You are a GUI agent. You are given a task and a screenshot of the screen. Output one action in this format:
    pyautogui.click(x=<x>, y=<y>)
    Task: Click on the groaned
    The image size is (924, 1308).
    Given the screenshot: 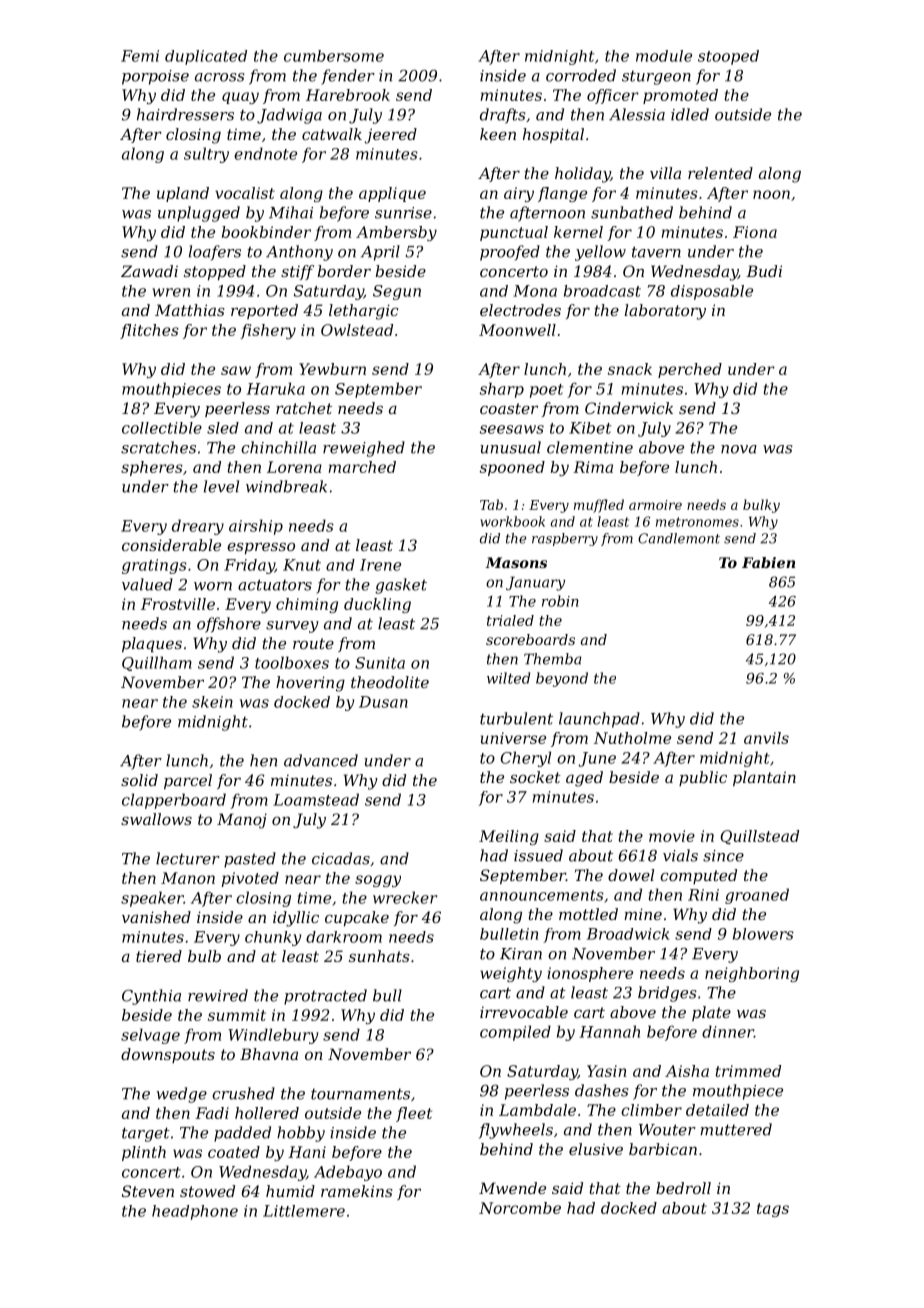 What is the action you would take?
    pyautogui.click(x=757, y=896)
